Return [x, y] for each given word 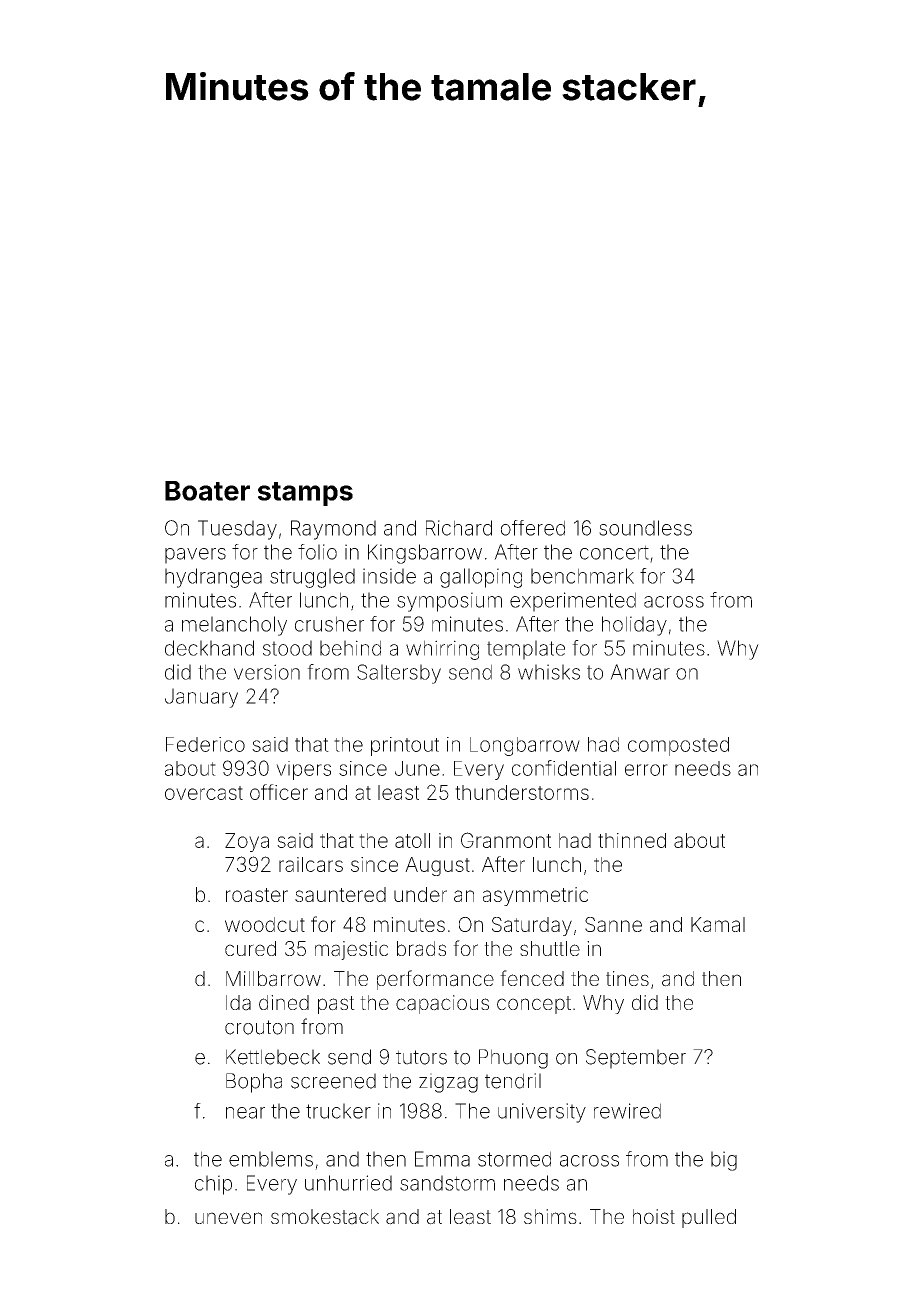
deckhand [209, 648]
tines [627, 978]
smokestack [325, 1217]
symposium [449, 602]
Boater [207, 491]
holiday [634, 626]
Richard [459, 528]
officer [279, 792]
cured [250, 948]
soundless [645, 528]
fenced [532, 978]
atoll [412, 840]
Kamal [718, 924]
